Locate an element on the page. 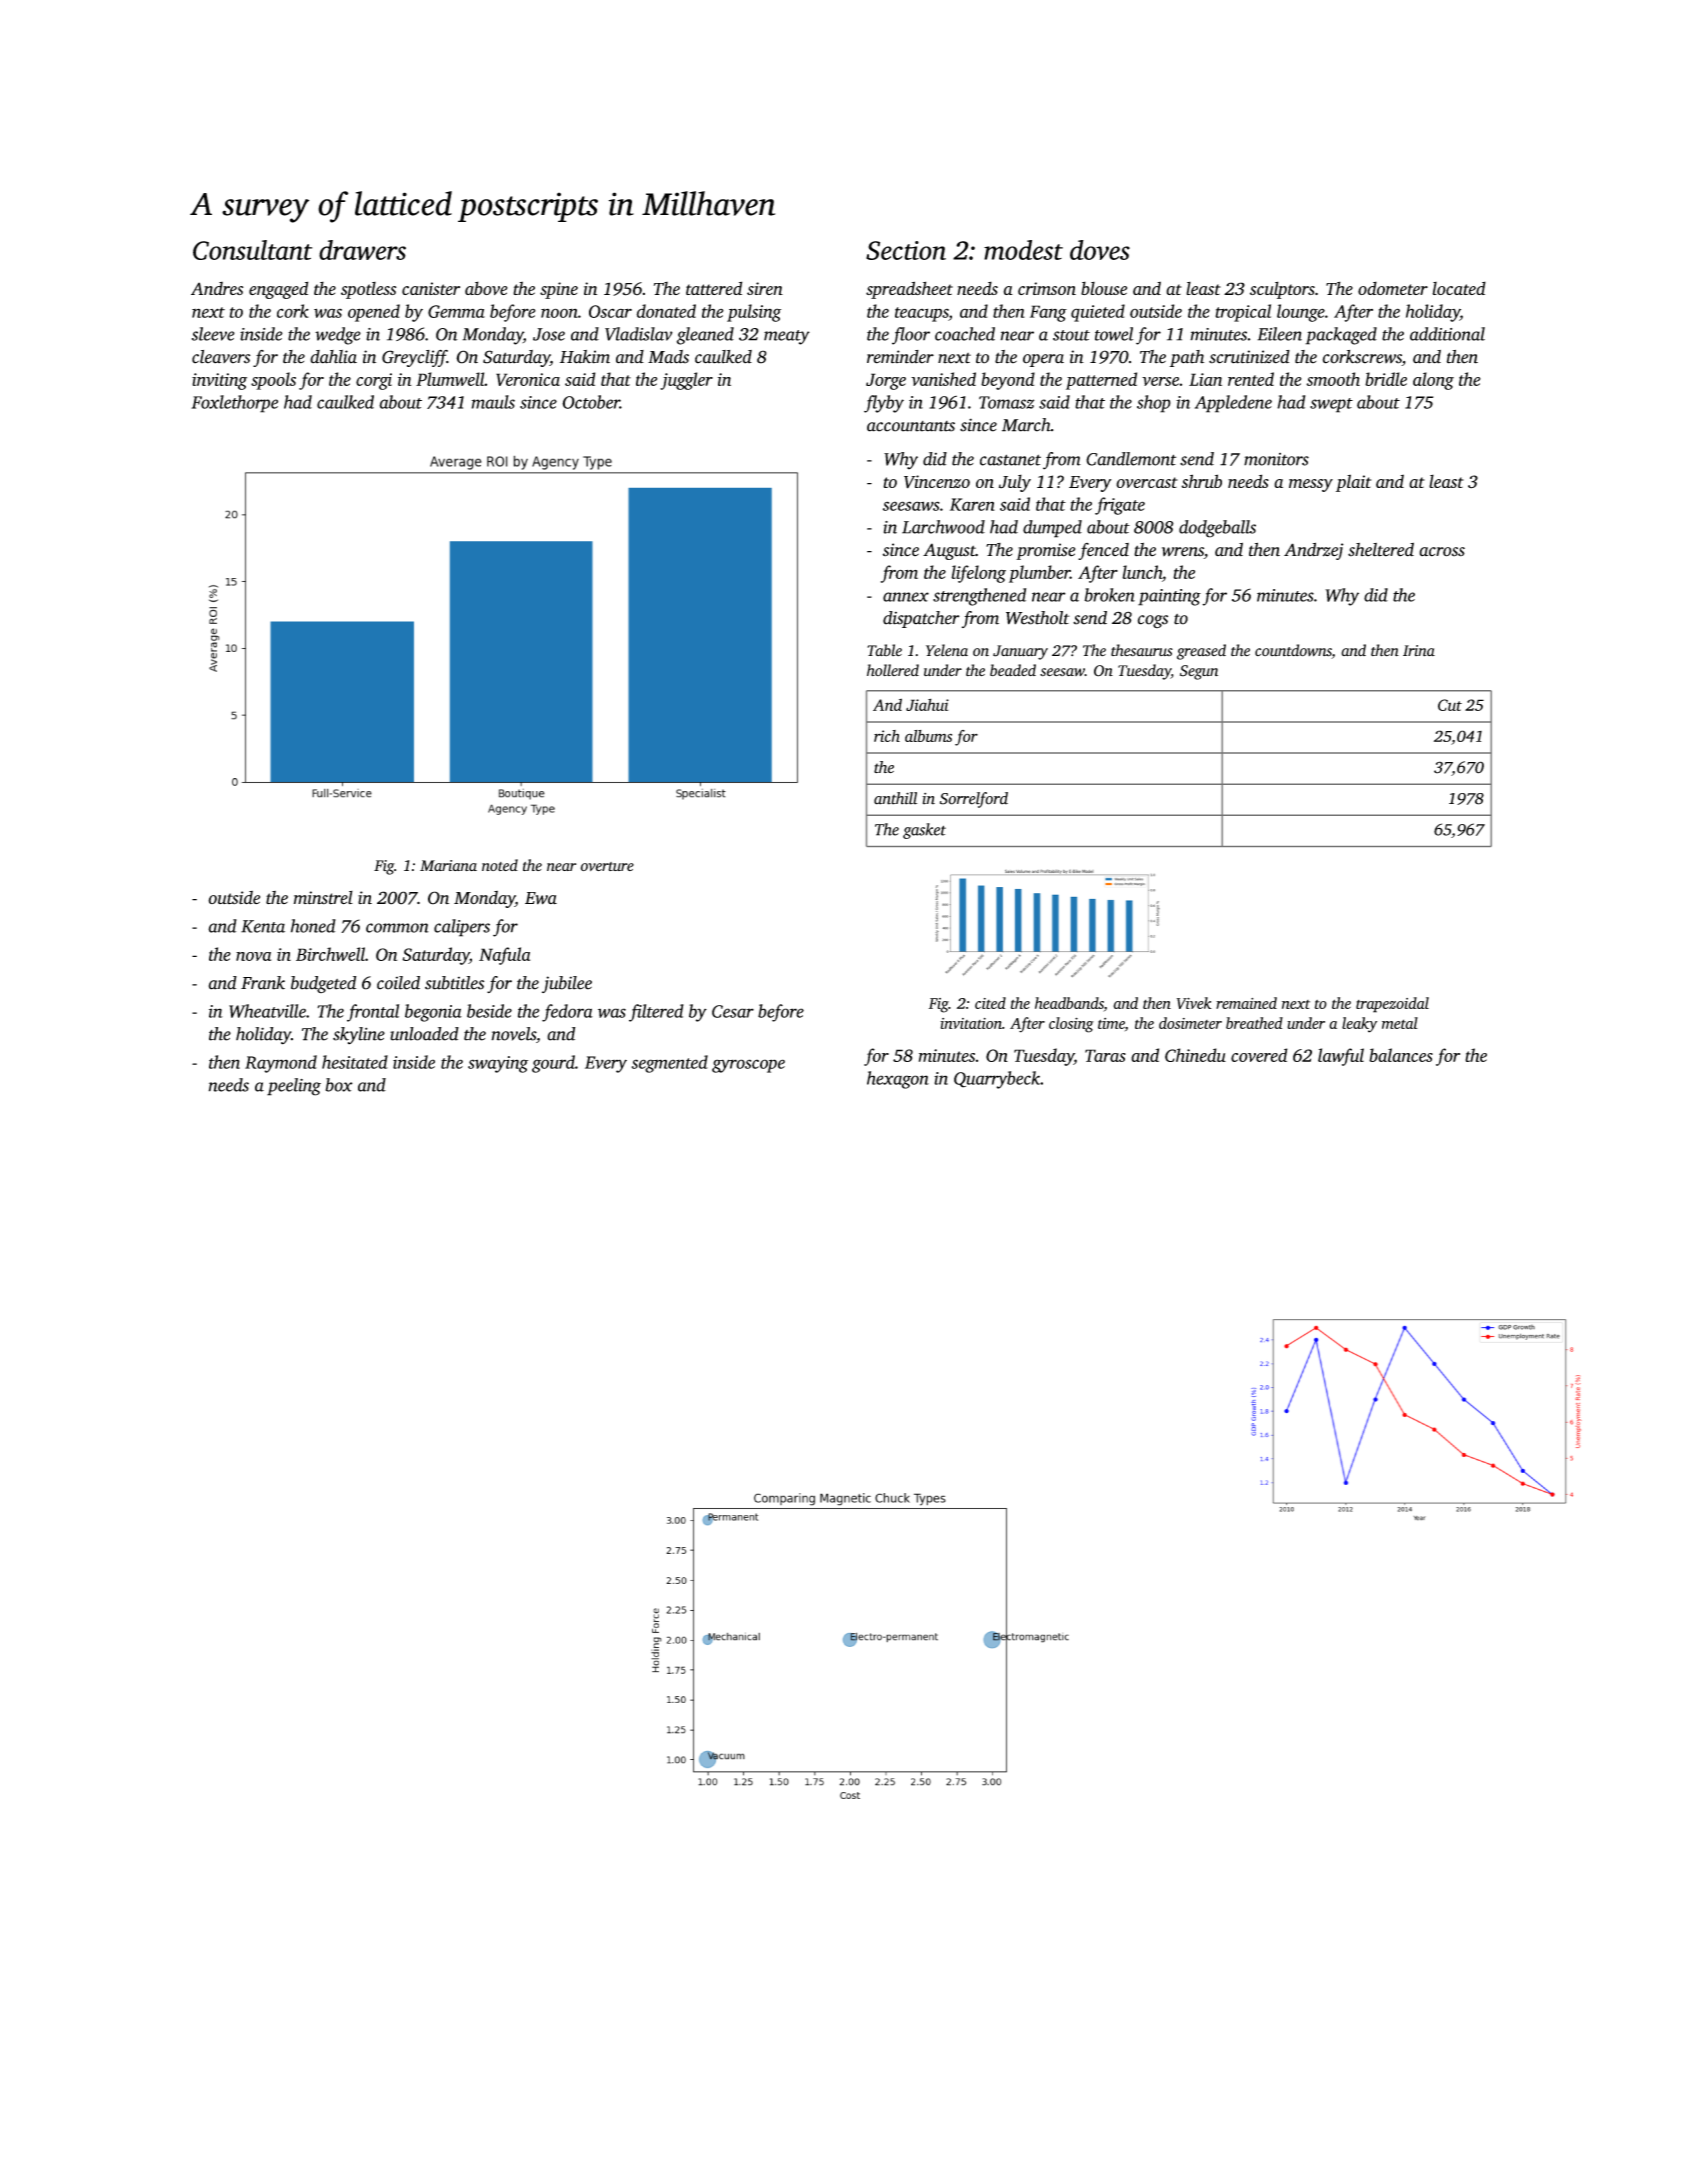 Image resolution: width=1683 pixels, height=2178 pixels. Chinedu is located at coordinates (1195, 1055).
